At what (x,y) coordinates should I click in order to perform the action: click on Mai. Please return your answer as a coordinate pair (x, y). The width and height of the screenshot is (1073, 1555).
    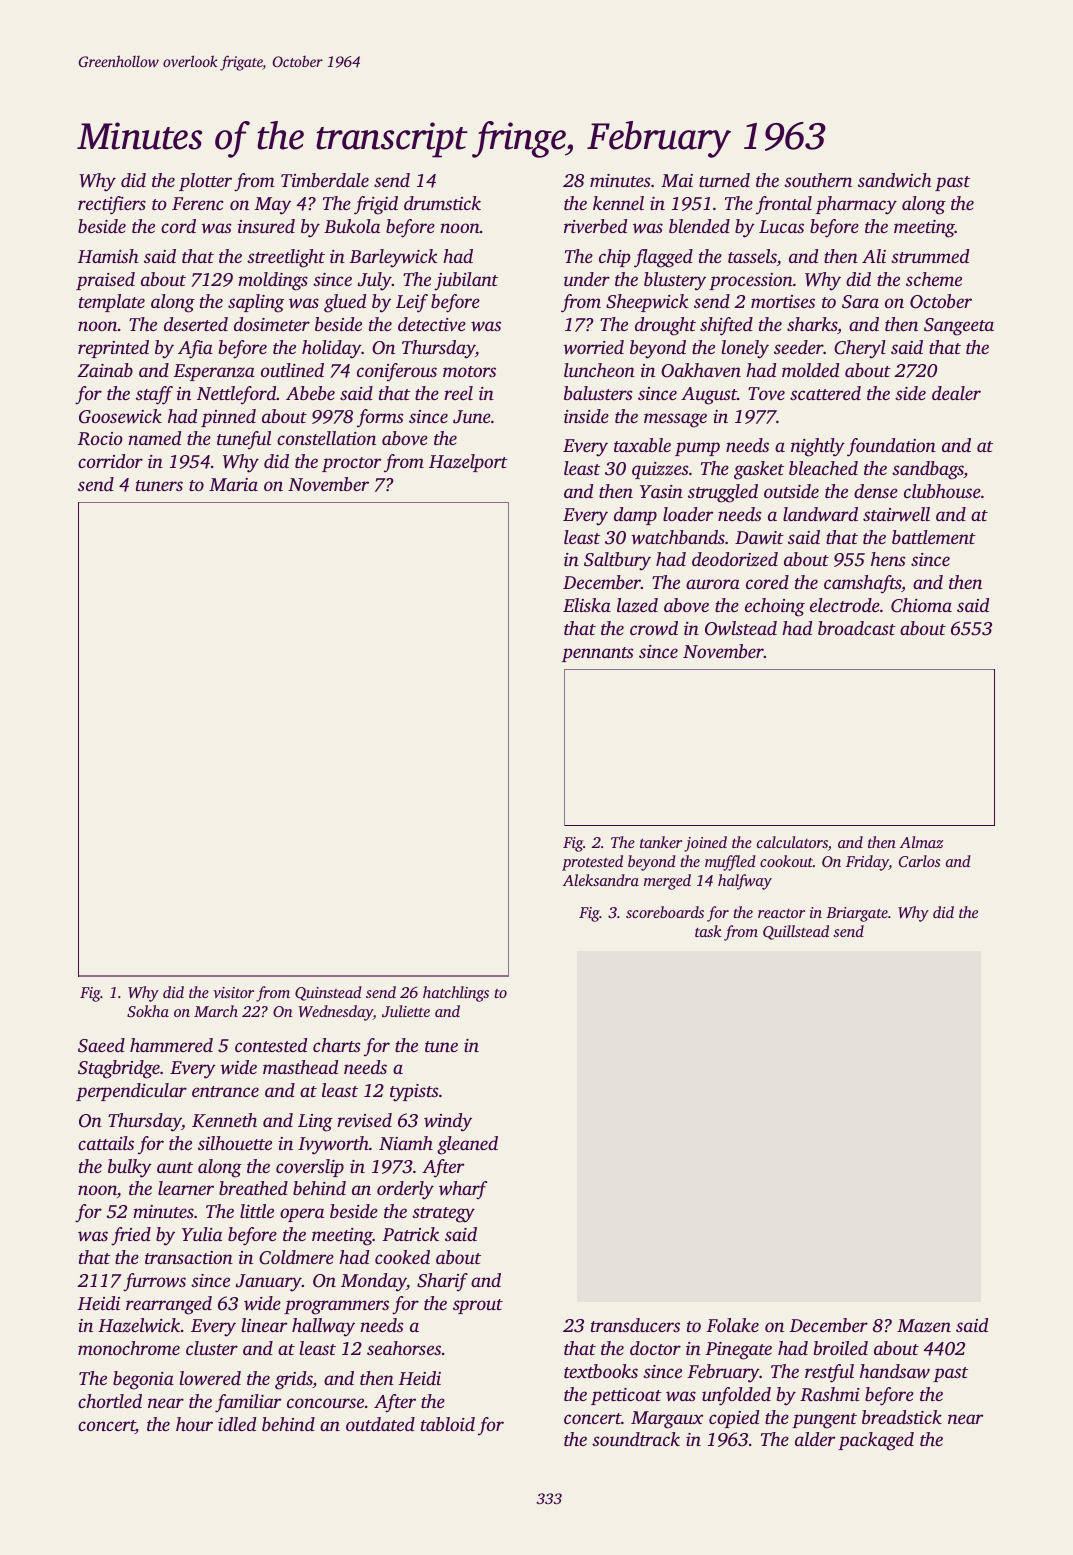
    Looking at the image, I should click on (677, 180).
